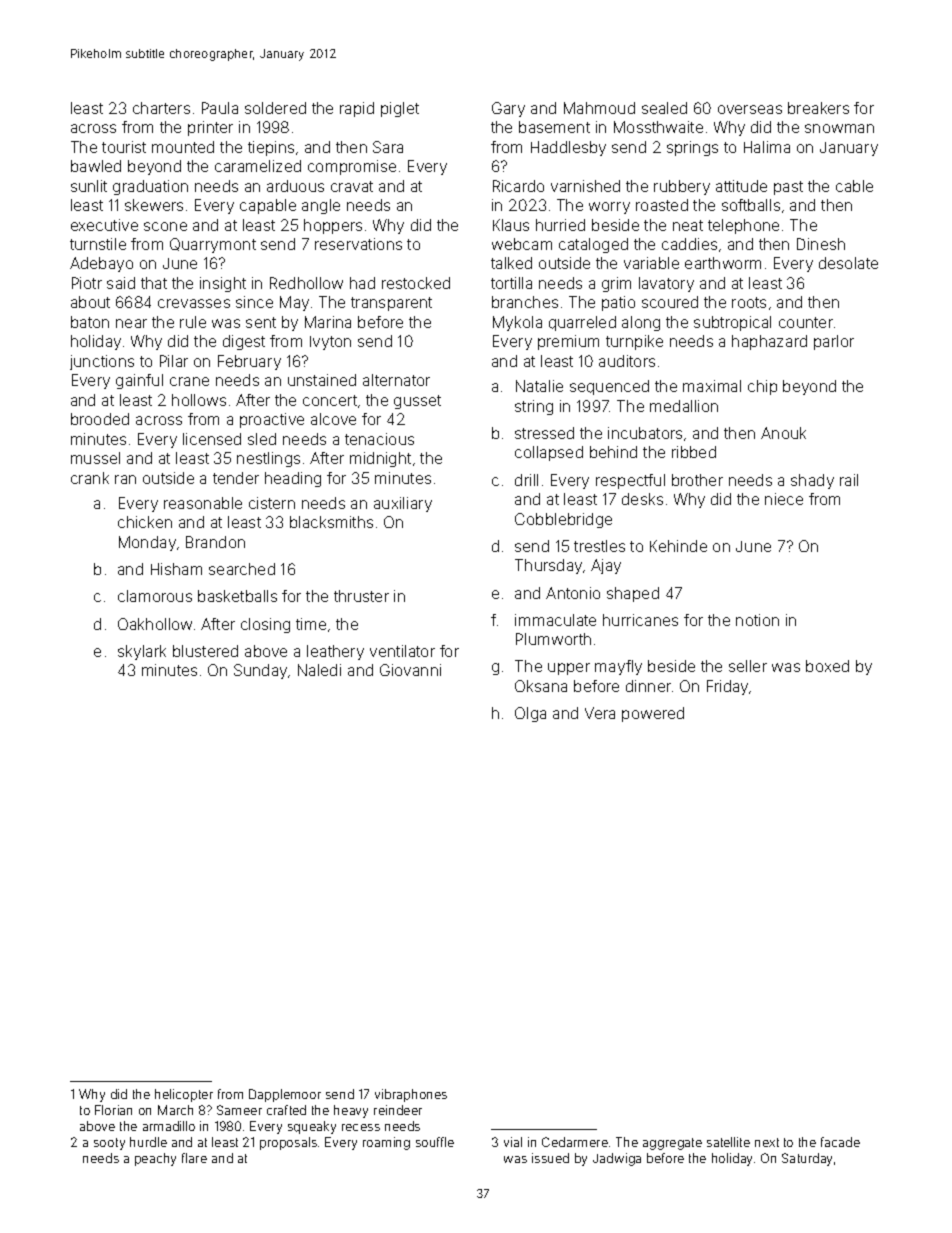 The image size is (952, 1233). Describe the element at coordinates (260, 671) in the document. I see `Sunday` at that location.
